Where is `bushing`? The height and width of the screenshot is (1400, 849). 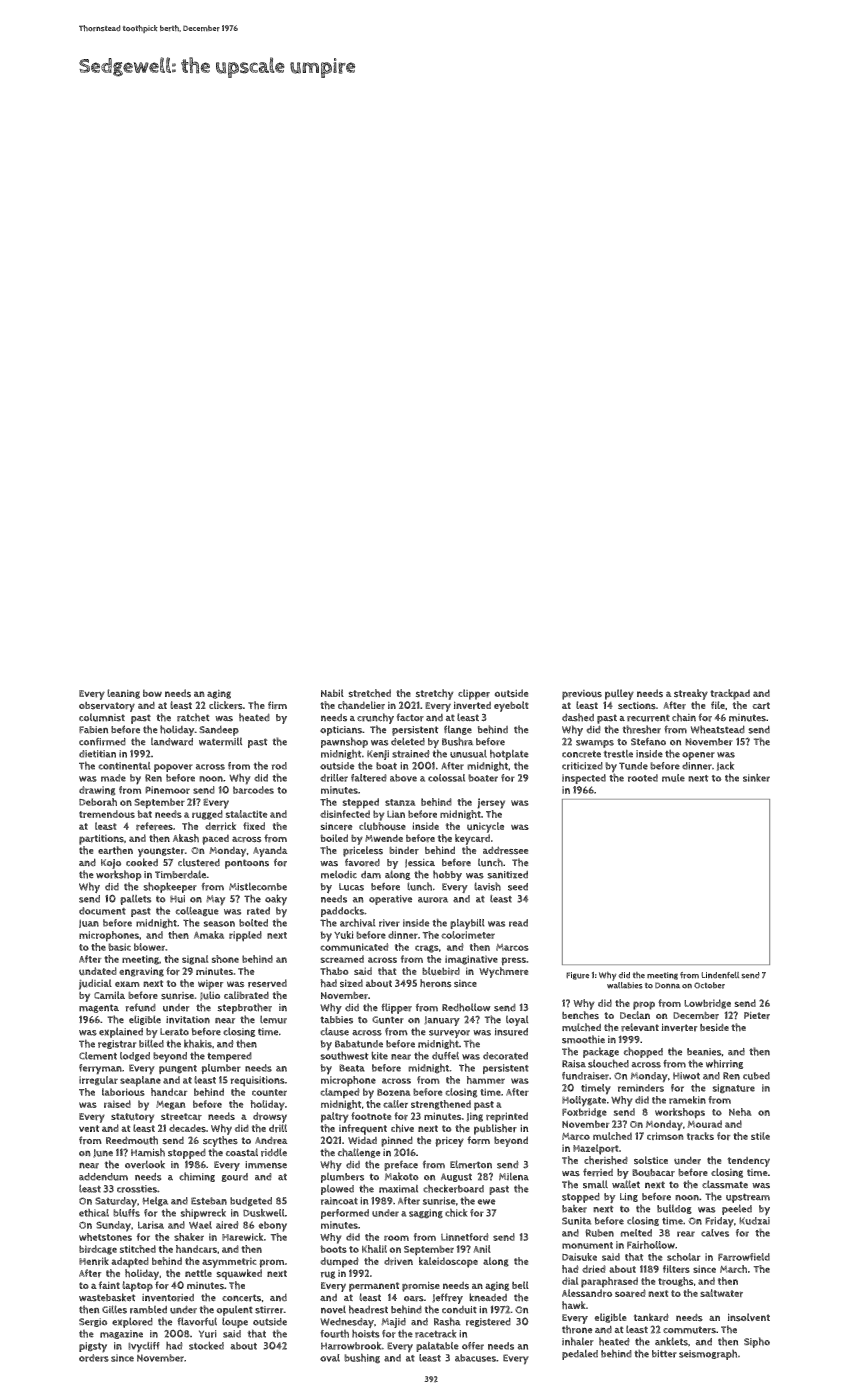
bushing is located at coordinates (362, 1358).
